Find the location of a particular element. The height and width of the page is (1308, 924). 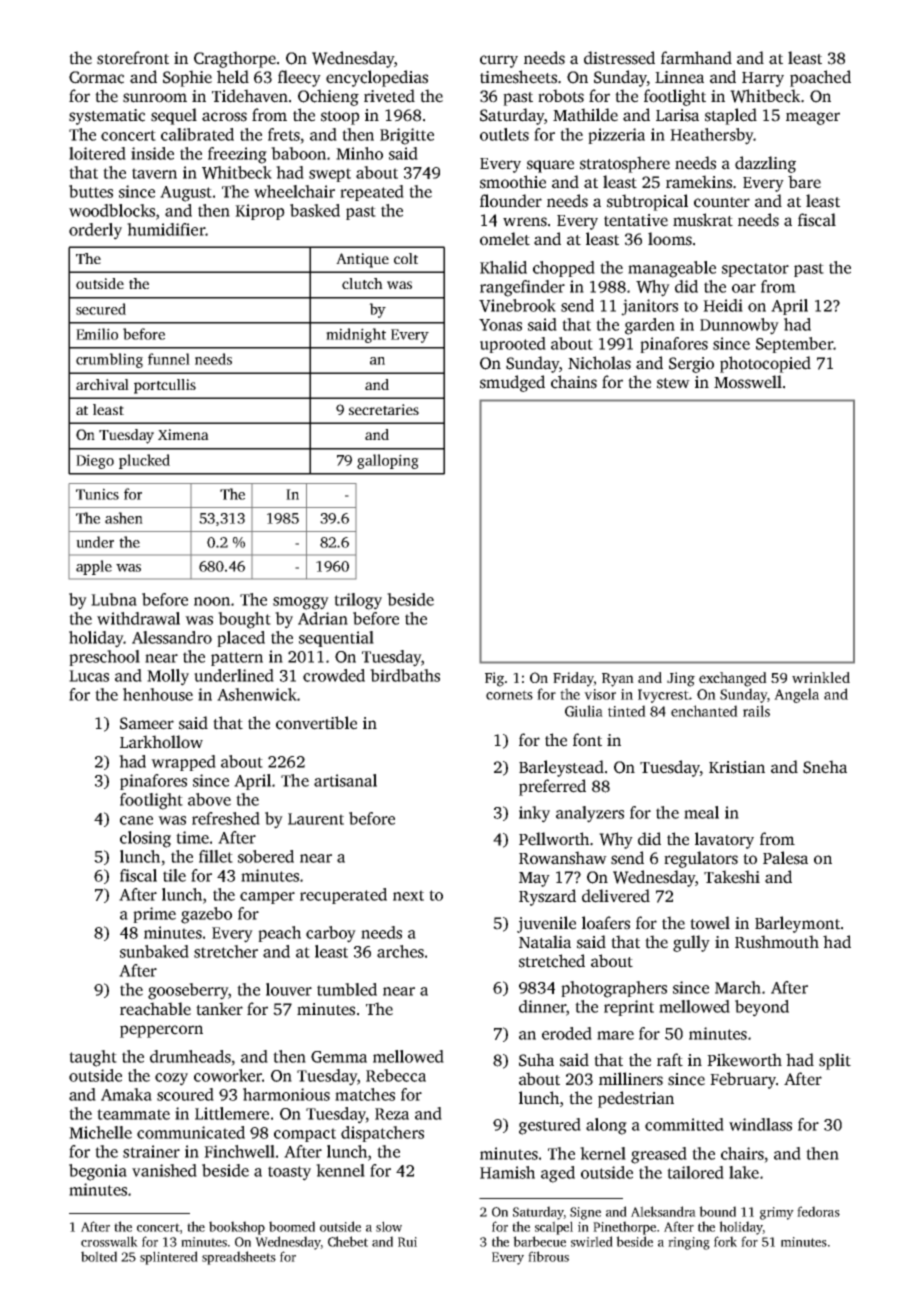

uprooted is located at coordinates (513, 345).
